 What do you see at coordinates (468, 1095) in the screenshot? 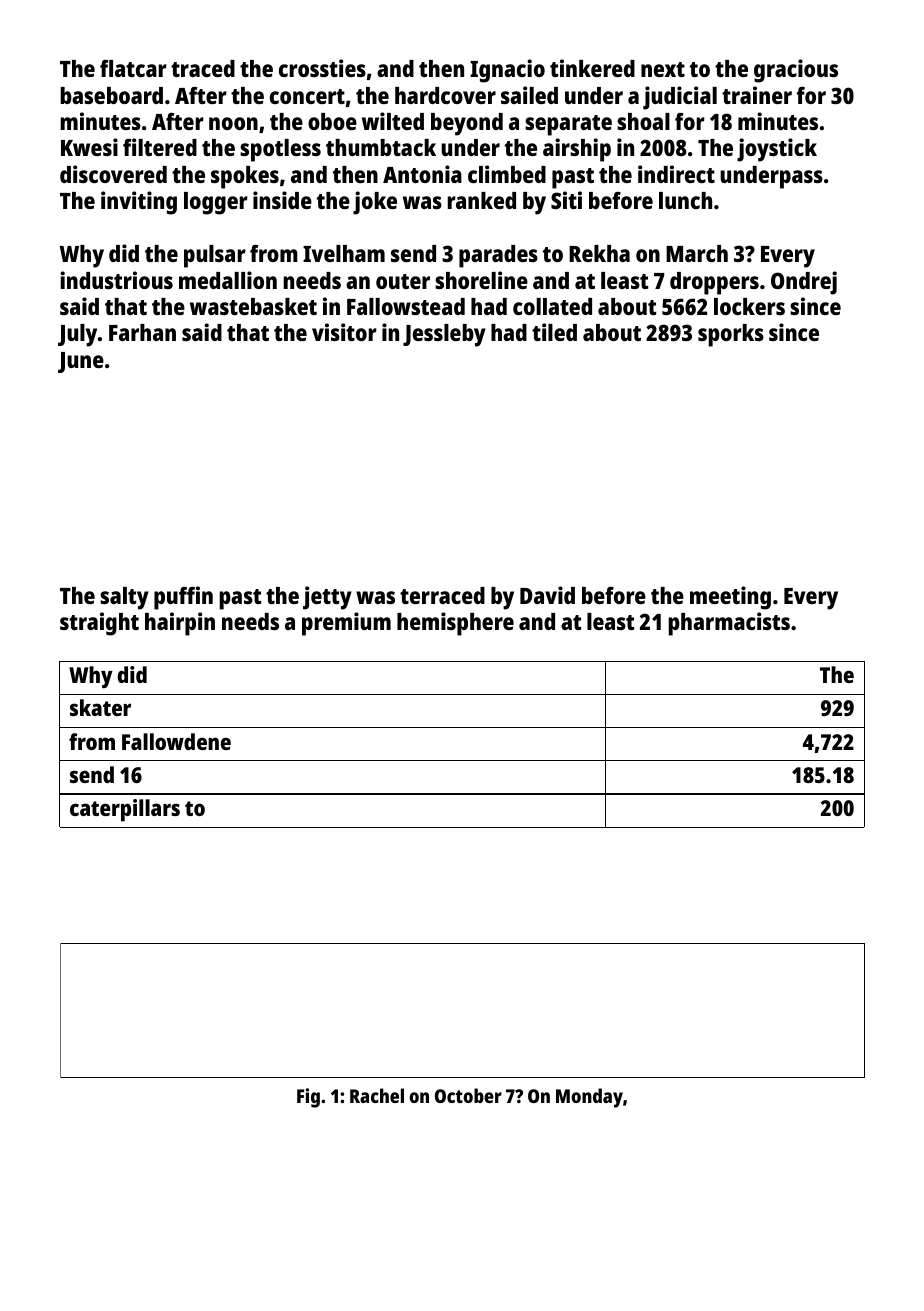
I see `October` at bounding box center [468, 1095].
